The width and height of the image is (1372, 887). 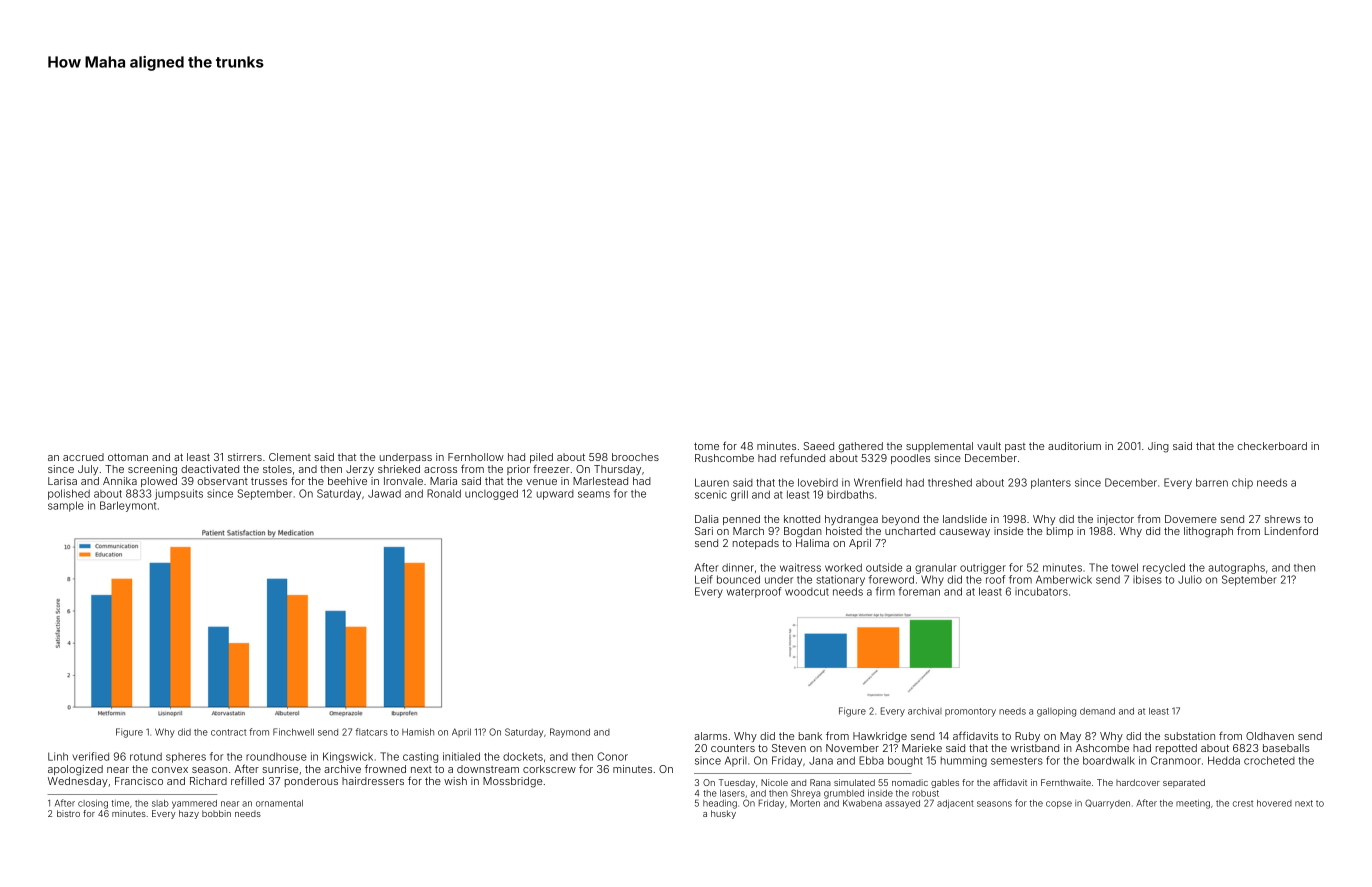 I want to click on towel, so click(x=1125, y=567).
